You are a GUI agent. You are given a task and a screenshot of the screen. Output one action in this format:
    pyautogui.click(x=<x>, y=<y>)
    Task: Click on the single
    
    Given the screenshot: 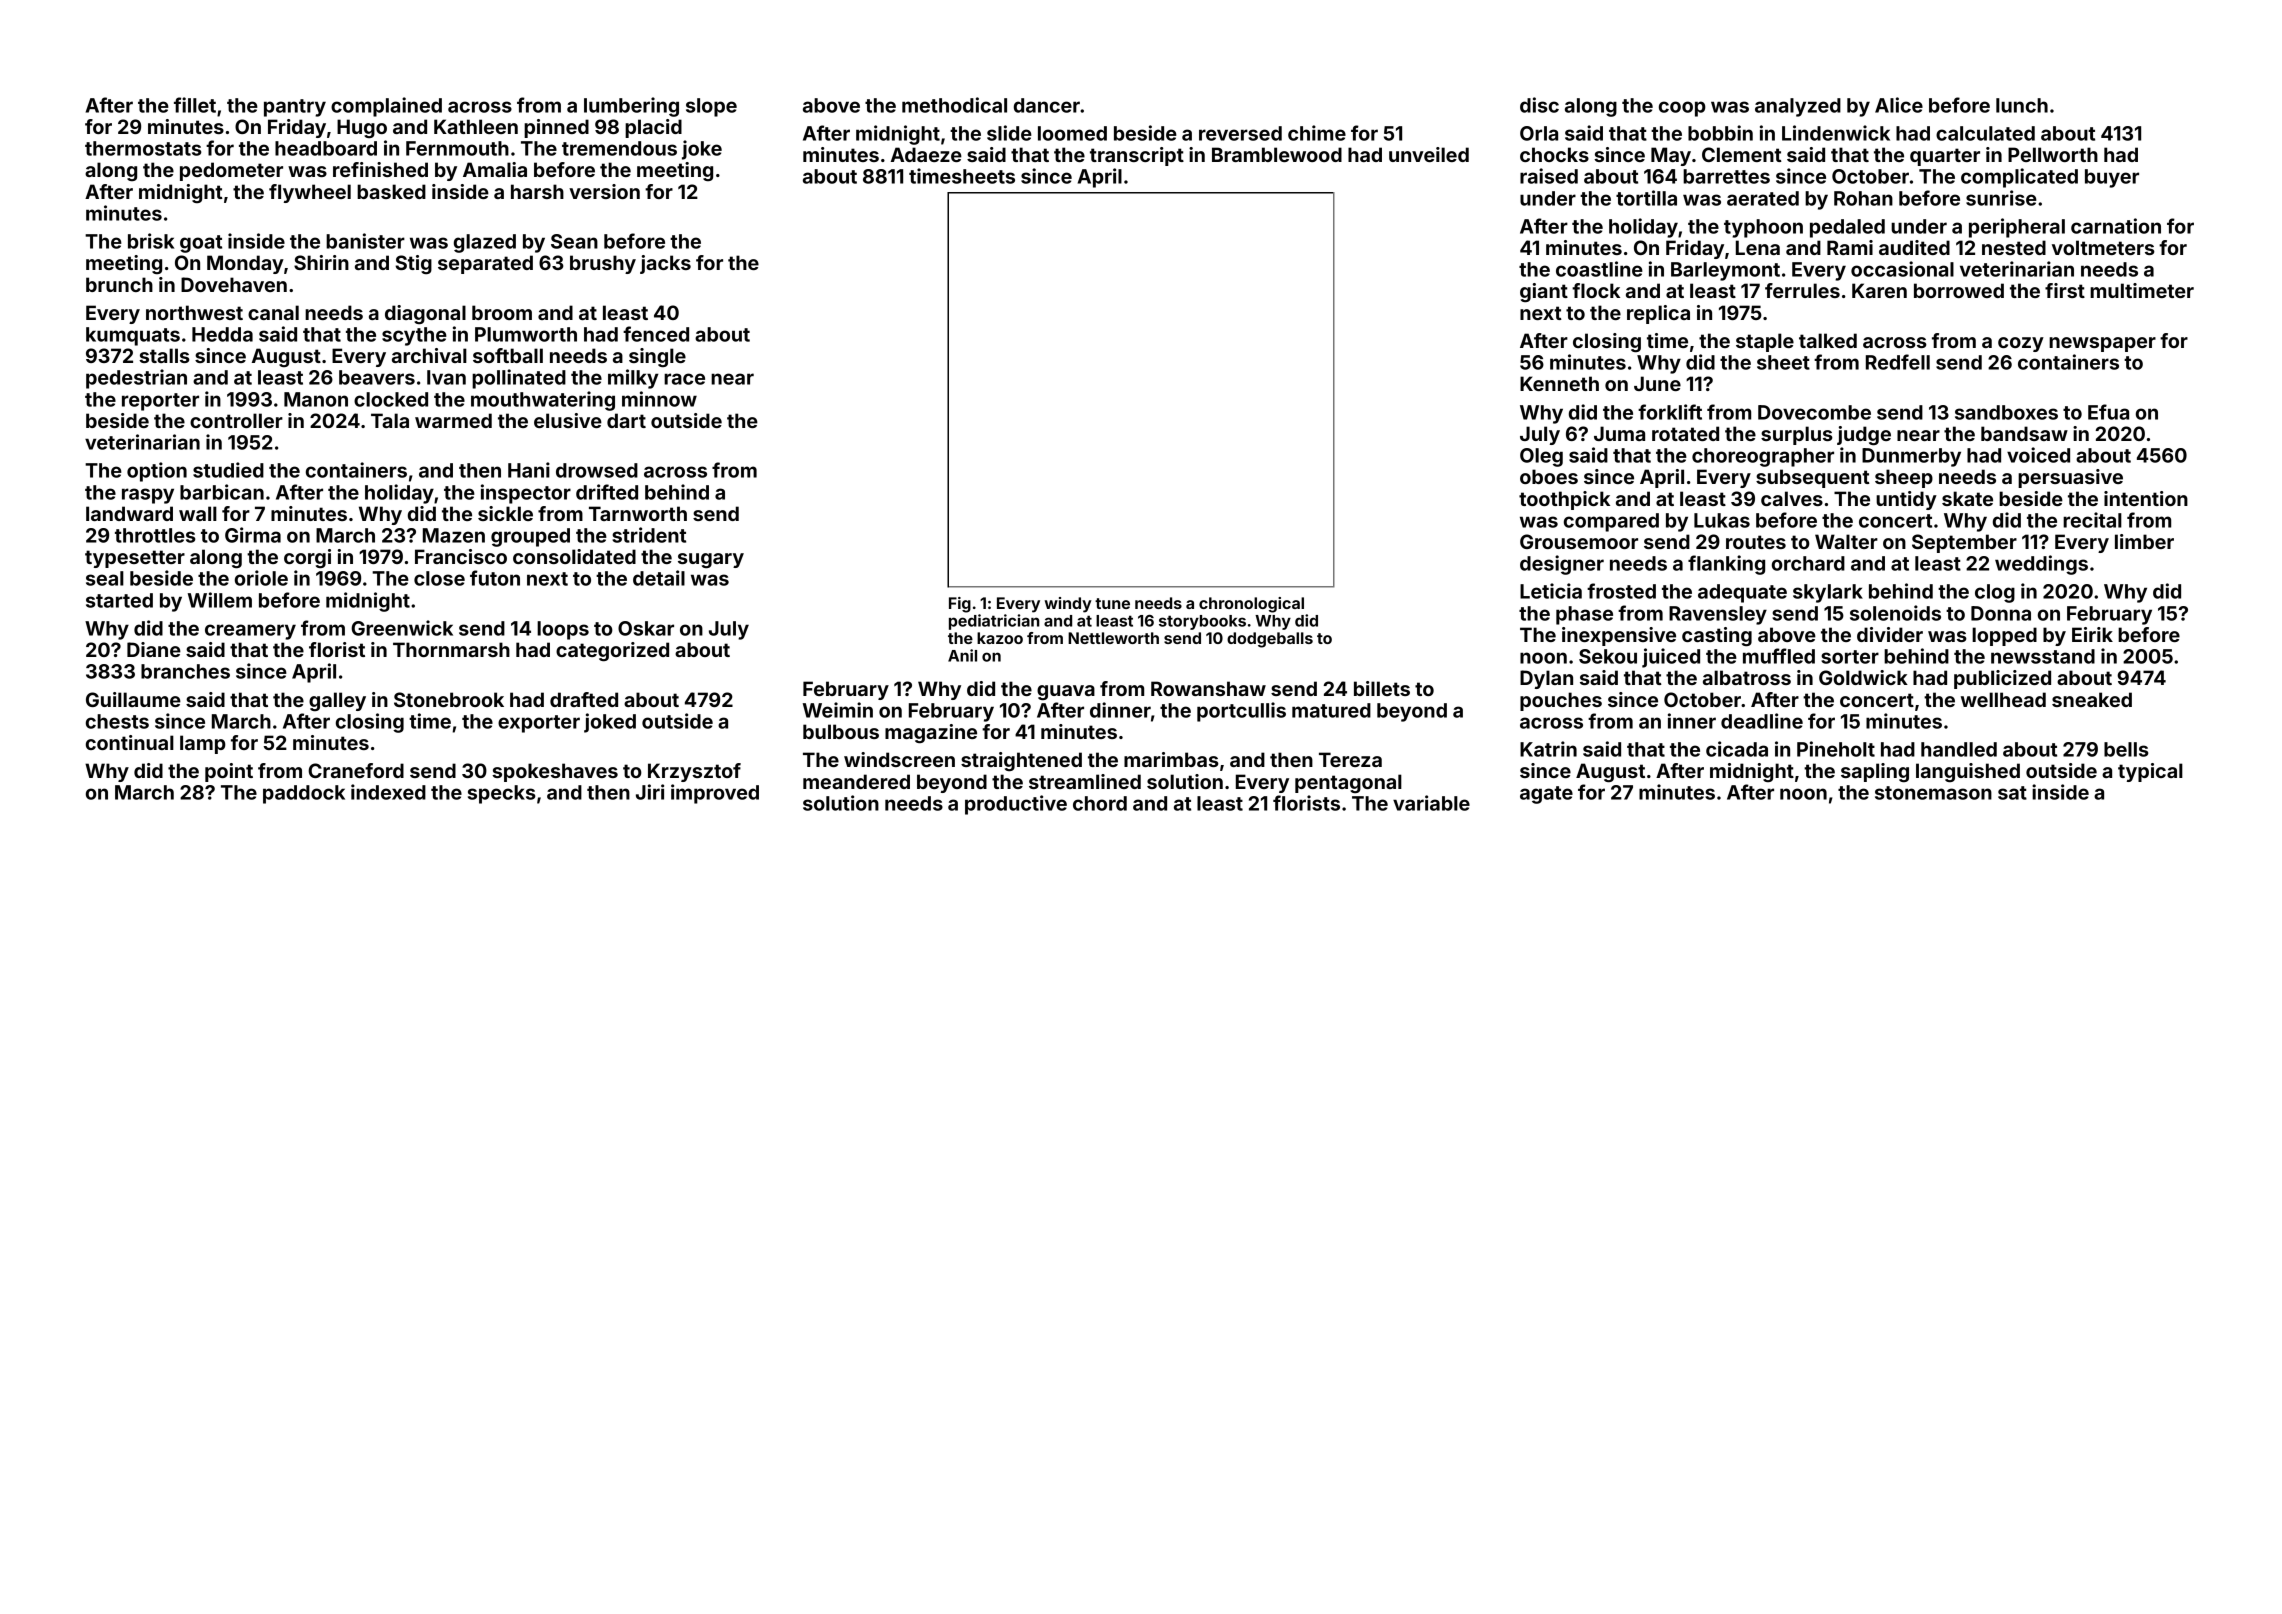 What is the action you would take?
    pyautogui.click(x=657, y=357)
